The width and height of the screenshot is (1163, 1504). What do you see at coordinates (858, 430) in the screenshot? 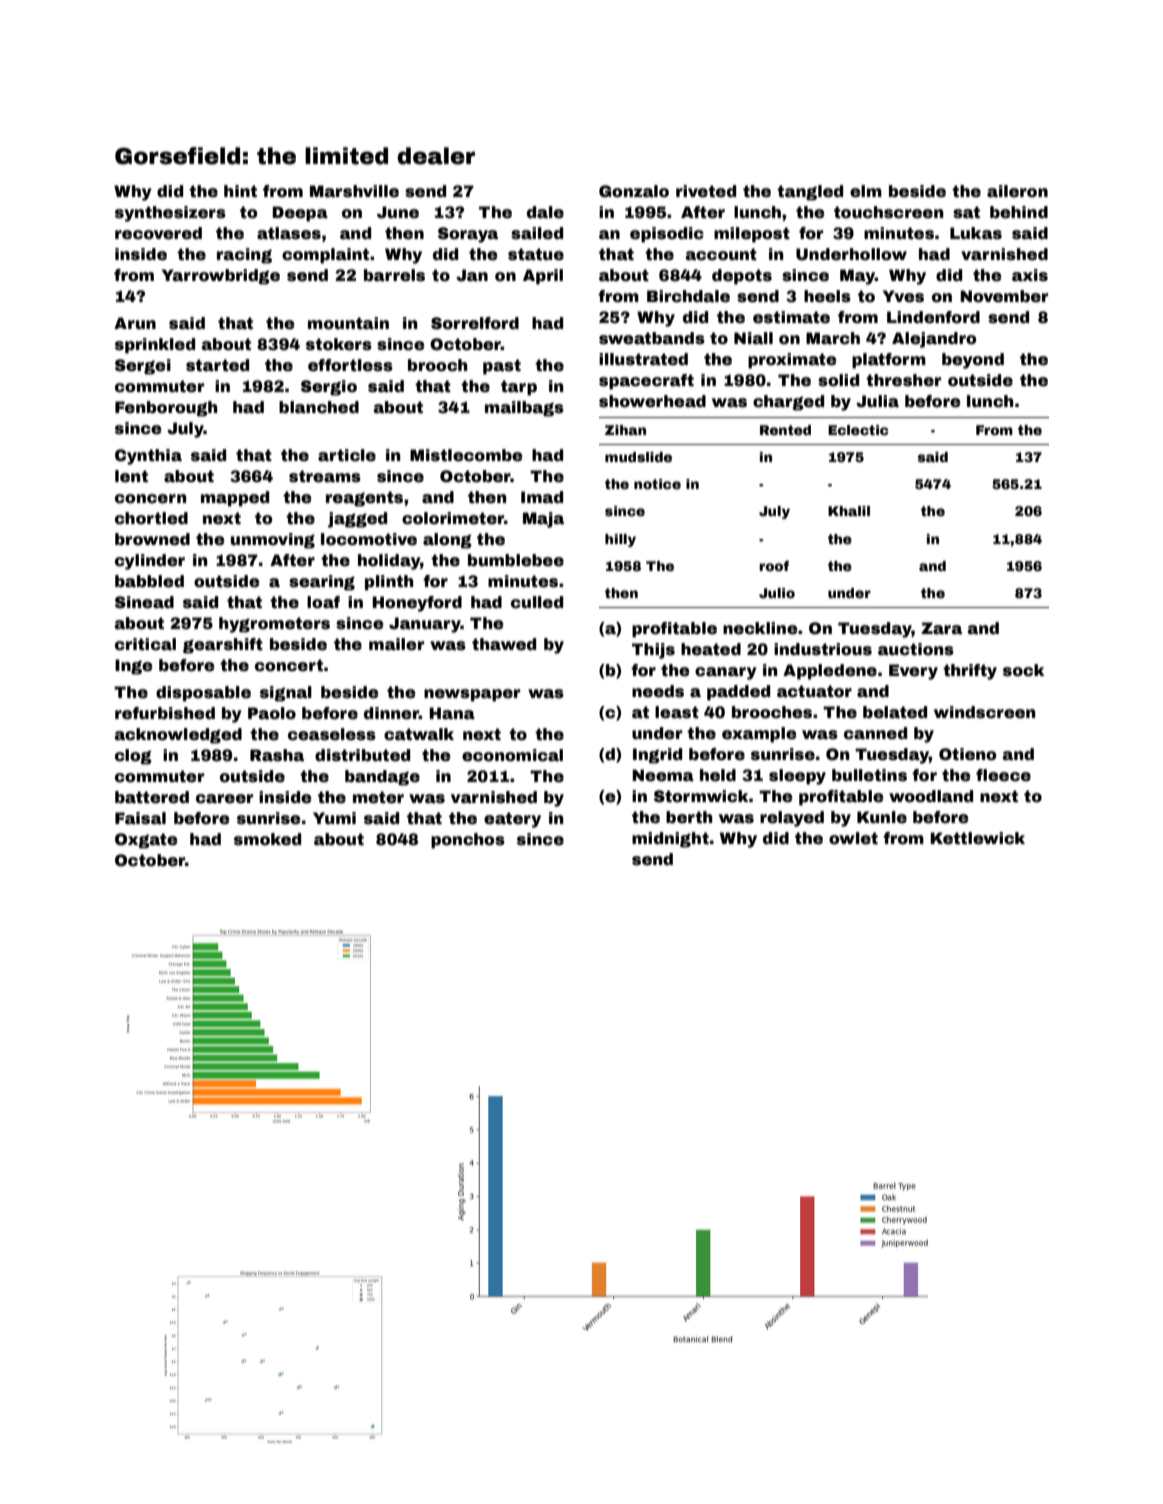
I see `Eclectic` at bounding box center [858, 430].
